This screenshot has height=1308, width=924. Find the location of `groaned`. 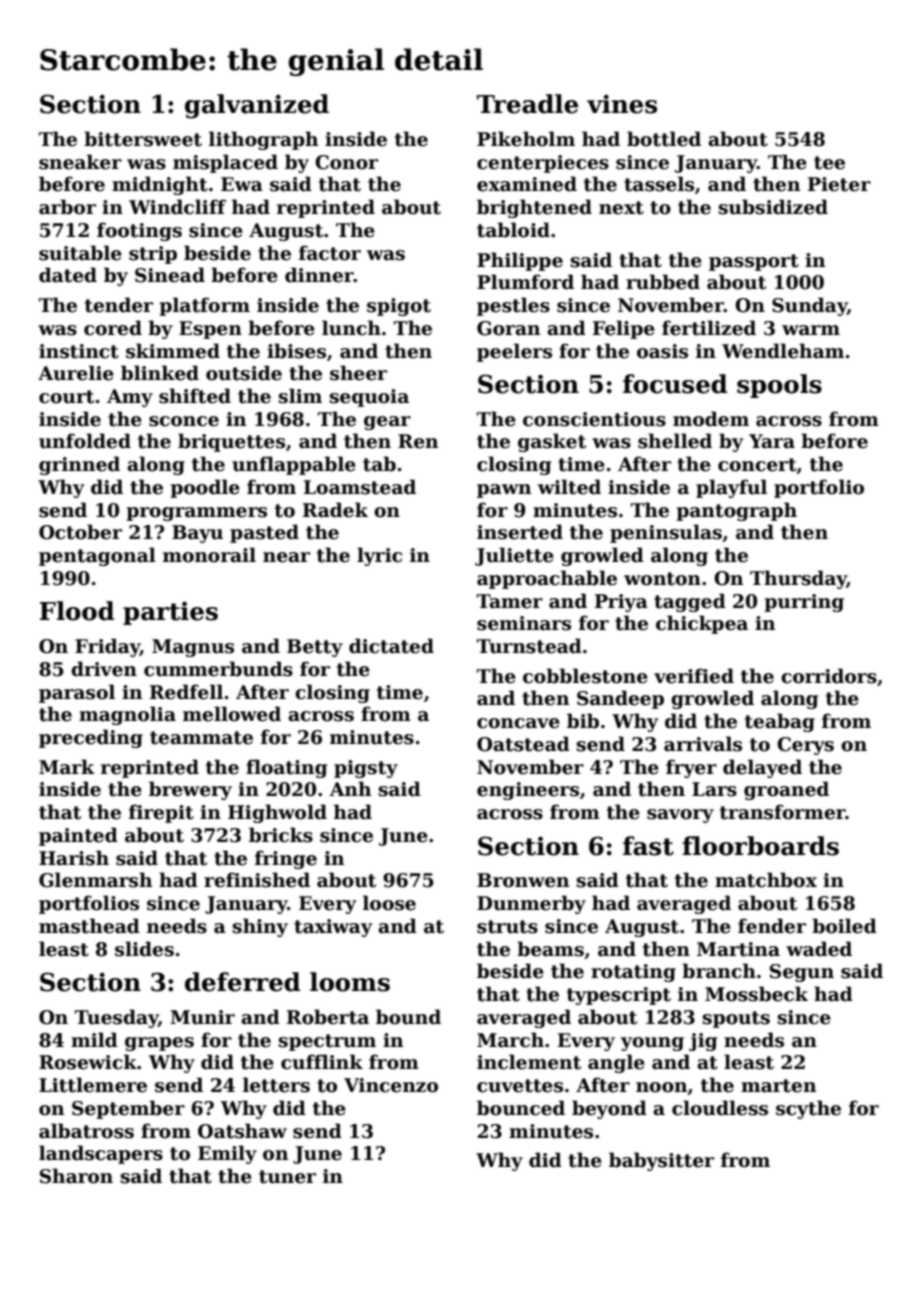

groaned is located at coordinates (786, 790).
